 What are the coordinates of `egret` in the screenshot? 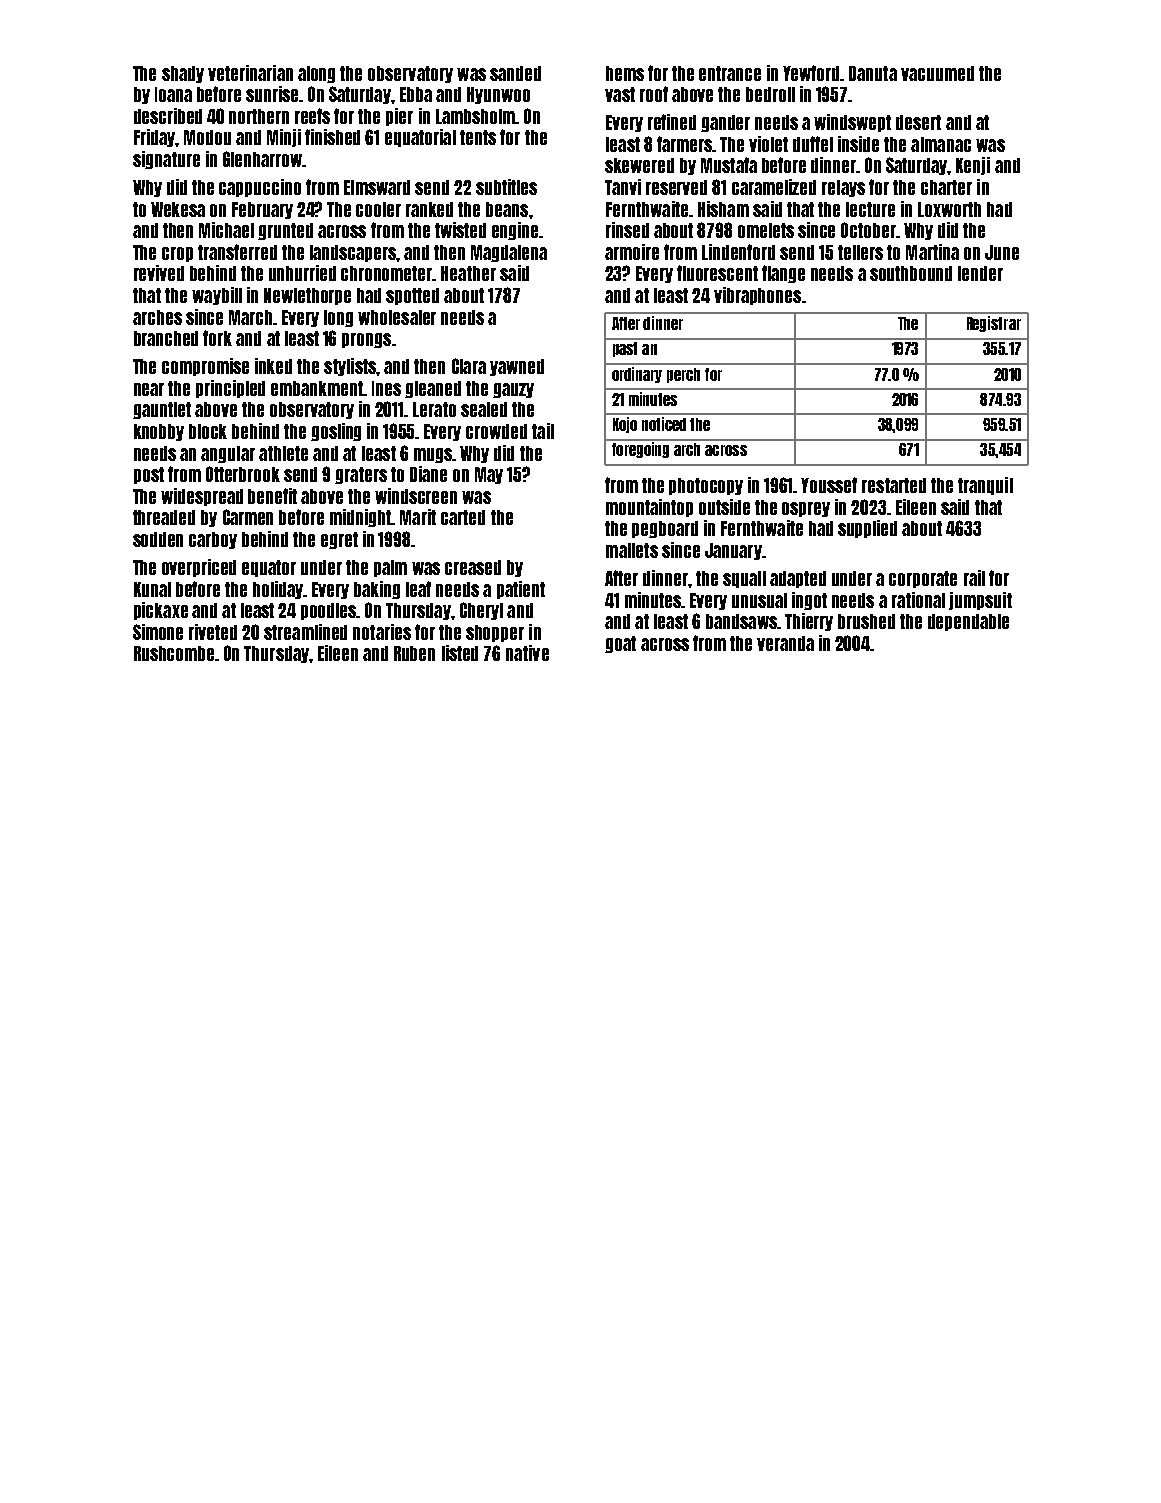 It's located at (339, 540).
